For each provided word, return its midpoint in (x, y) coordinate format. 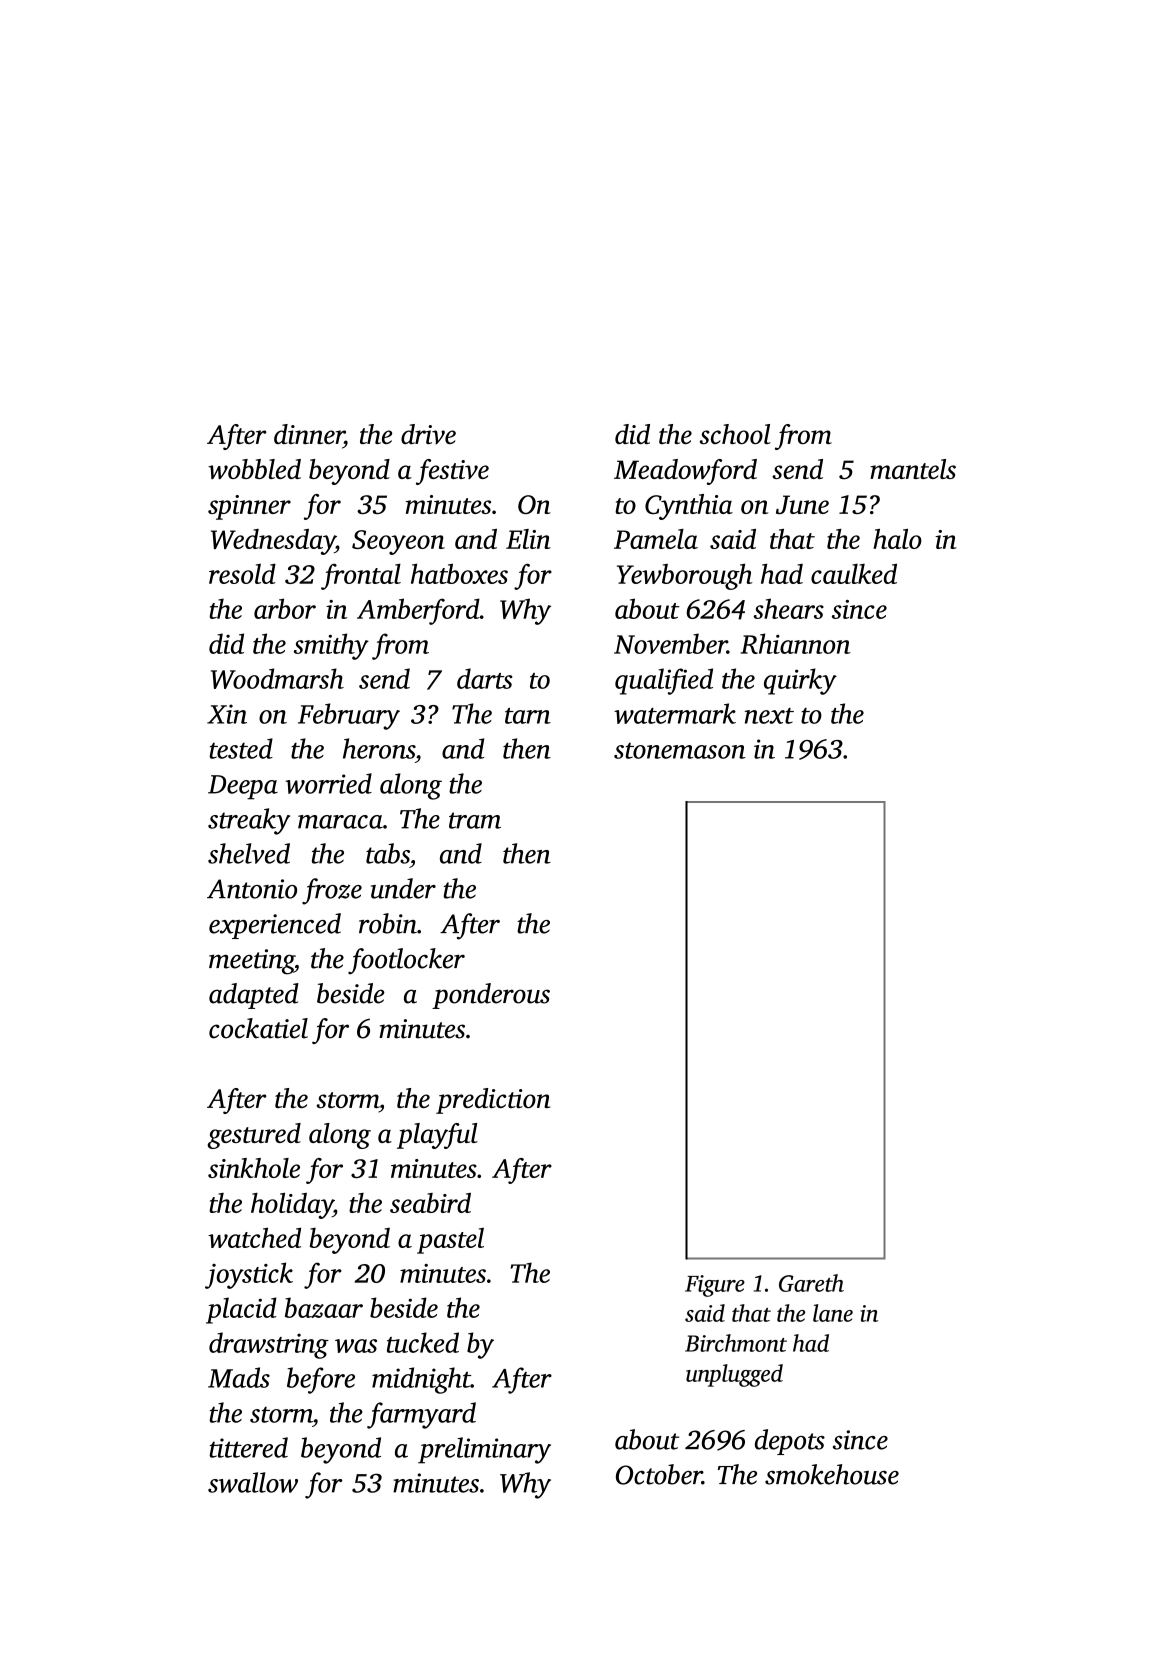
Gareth (811, 1283)
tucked (423, 1342)
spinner (249, 507)
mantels (913, 469)
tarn (528, 716)
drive (428, 434)
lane (833, 1313)
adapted (254, 996)
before (321, 1380)
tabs (388, 853)
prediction (493, 1101)
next (769, 716)
